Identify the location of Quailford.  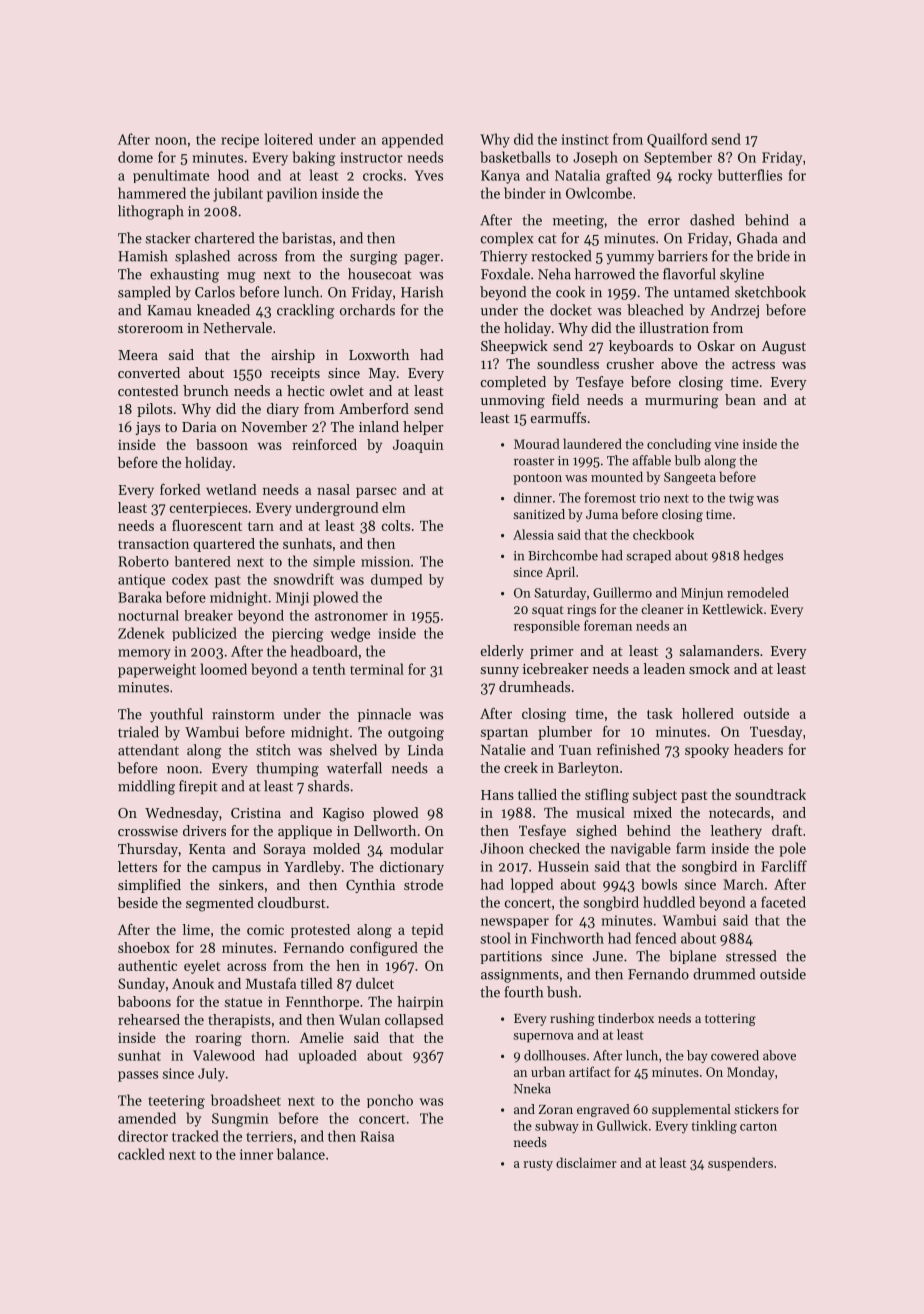
(677, 140).
